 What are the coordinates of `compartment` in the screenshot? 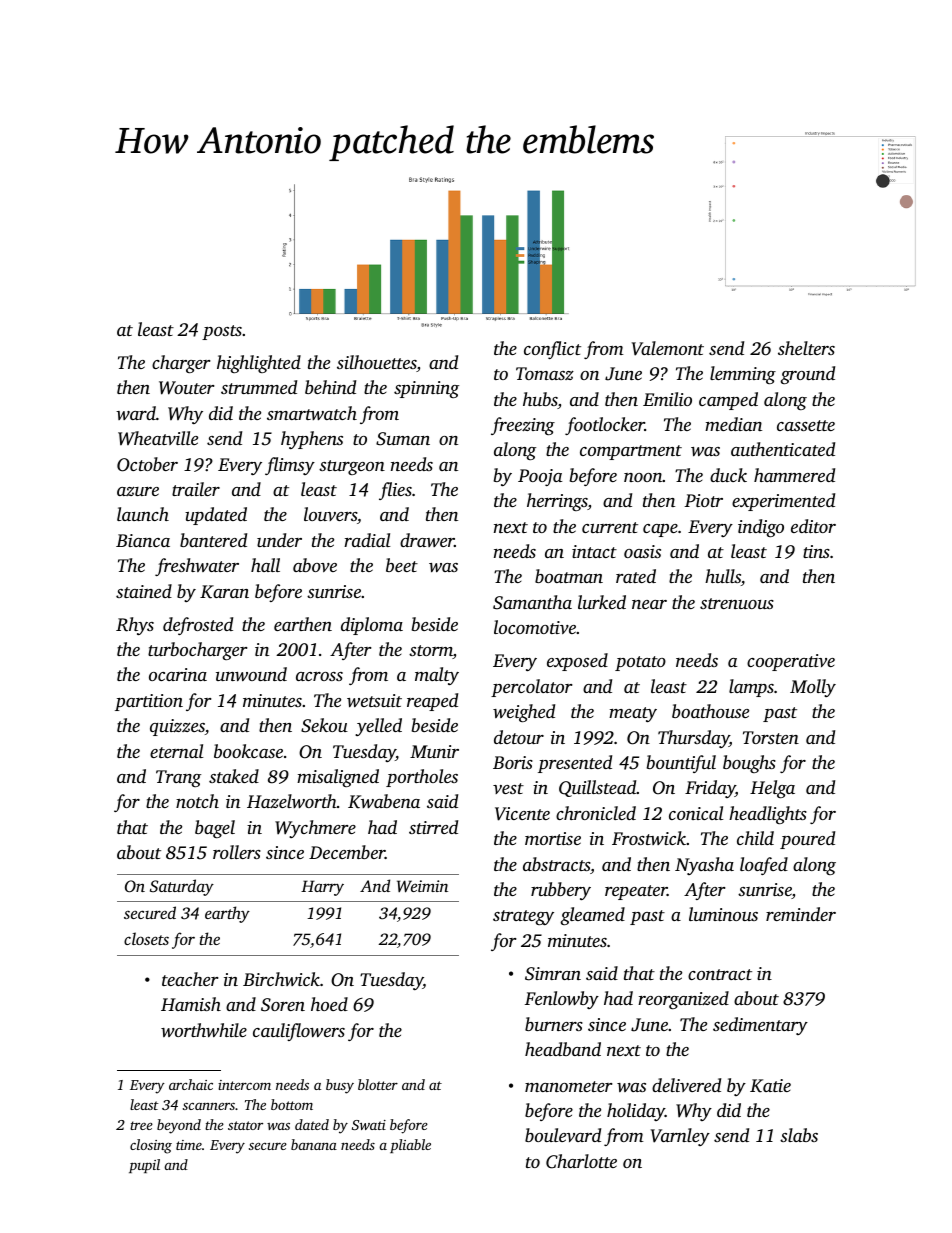 It's located at (631, 452).
